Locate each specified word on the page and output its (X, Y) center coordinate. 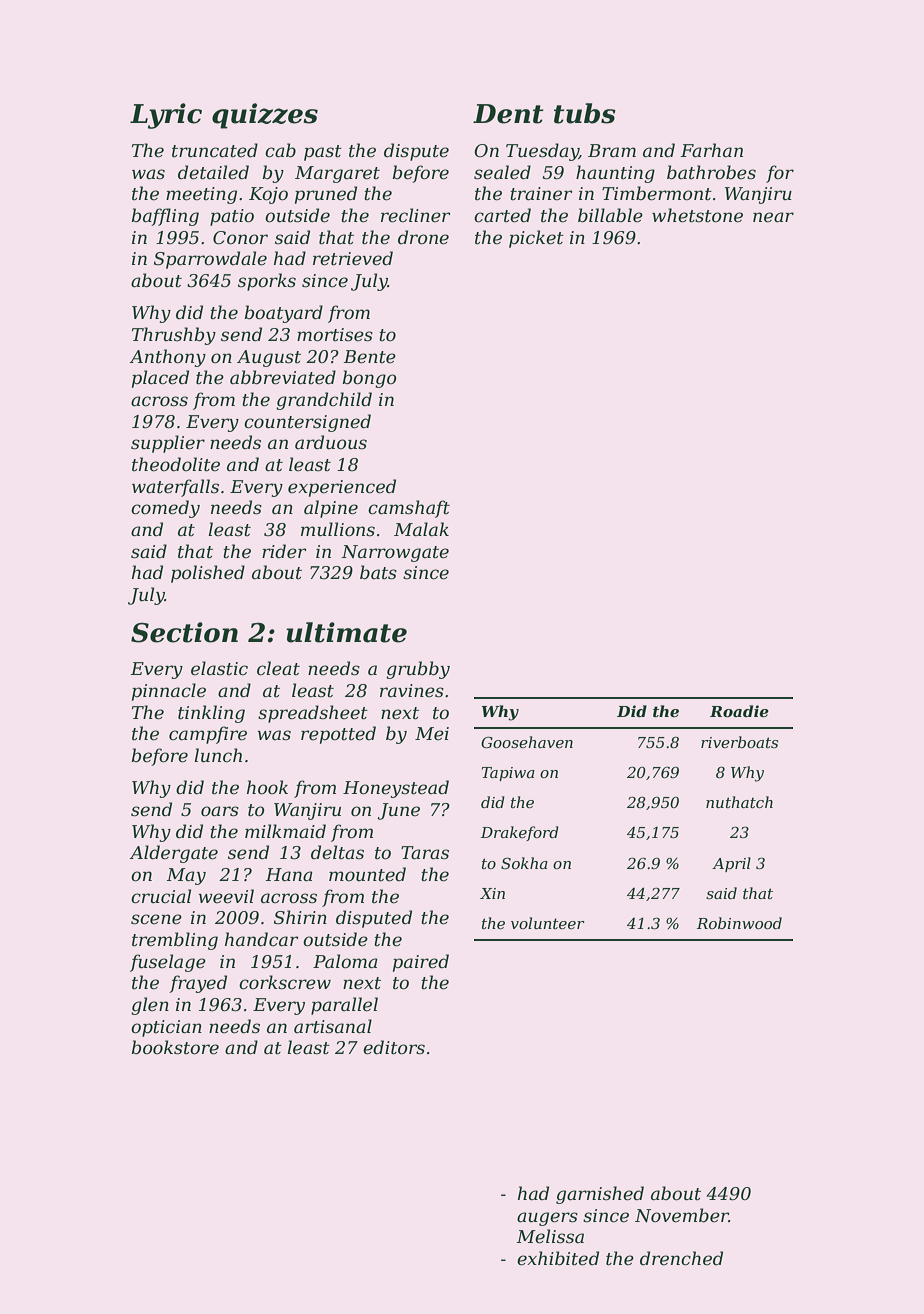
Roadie (739, 711)
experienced (342, 488)
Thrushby (174, 336)
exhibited (558, 1258)
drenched (681, 1258)
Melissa (550, 1236)
